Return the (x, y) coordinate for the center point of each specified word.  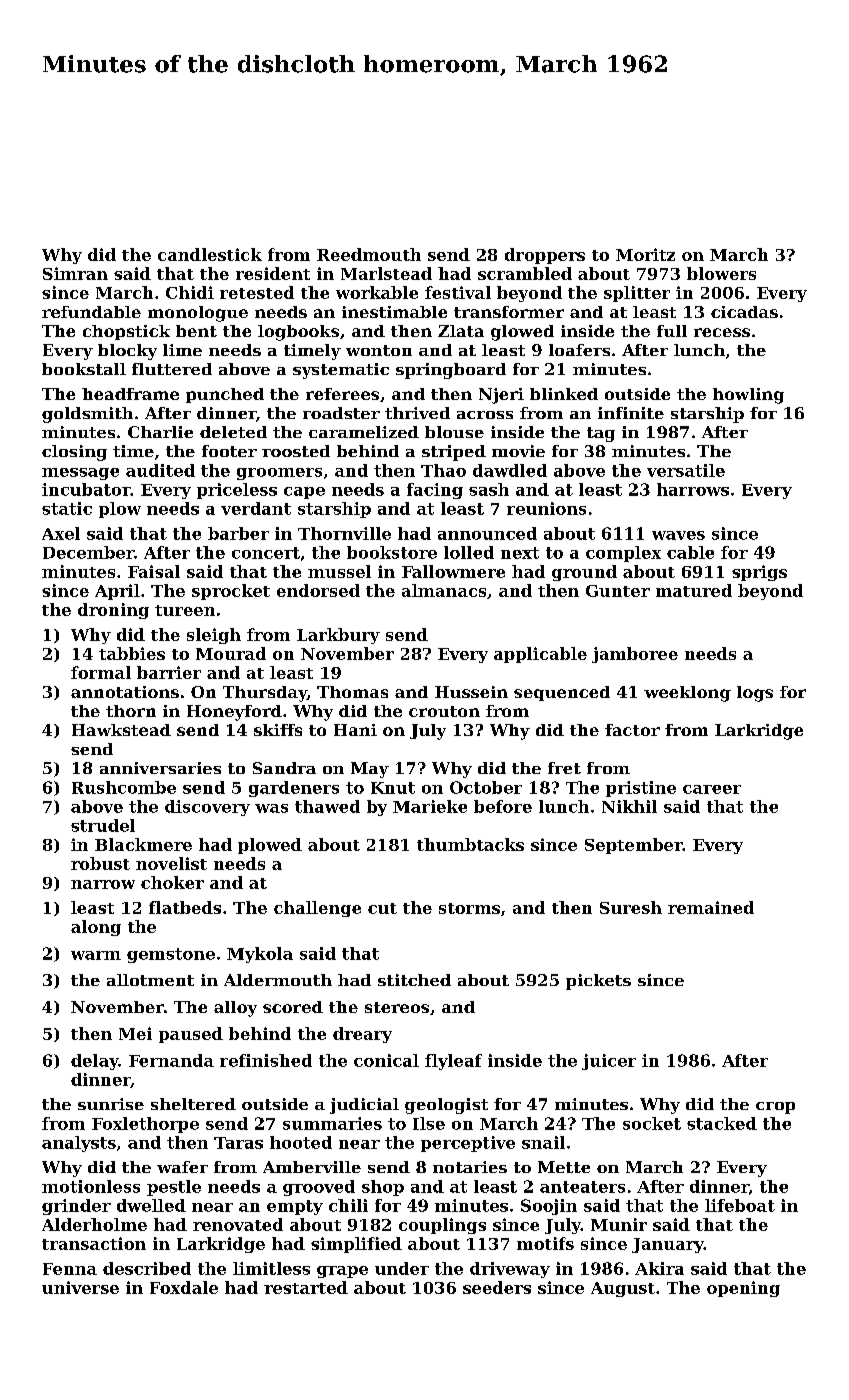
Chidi (190, 292)
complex (623, 554)
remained (711, 907)
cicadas (744, 312)
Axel (61, 533)
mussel (339, 571)
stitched (414, 980)
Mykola (260, 955)
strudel (103, 825)
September (634, 846)
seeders (497, 1287)
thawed (327, 806)
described (147, 1268)
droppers (545, 256)
